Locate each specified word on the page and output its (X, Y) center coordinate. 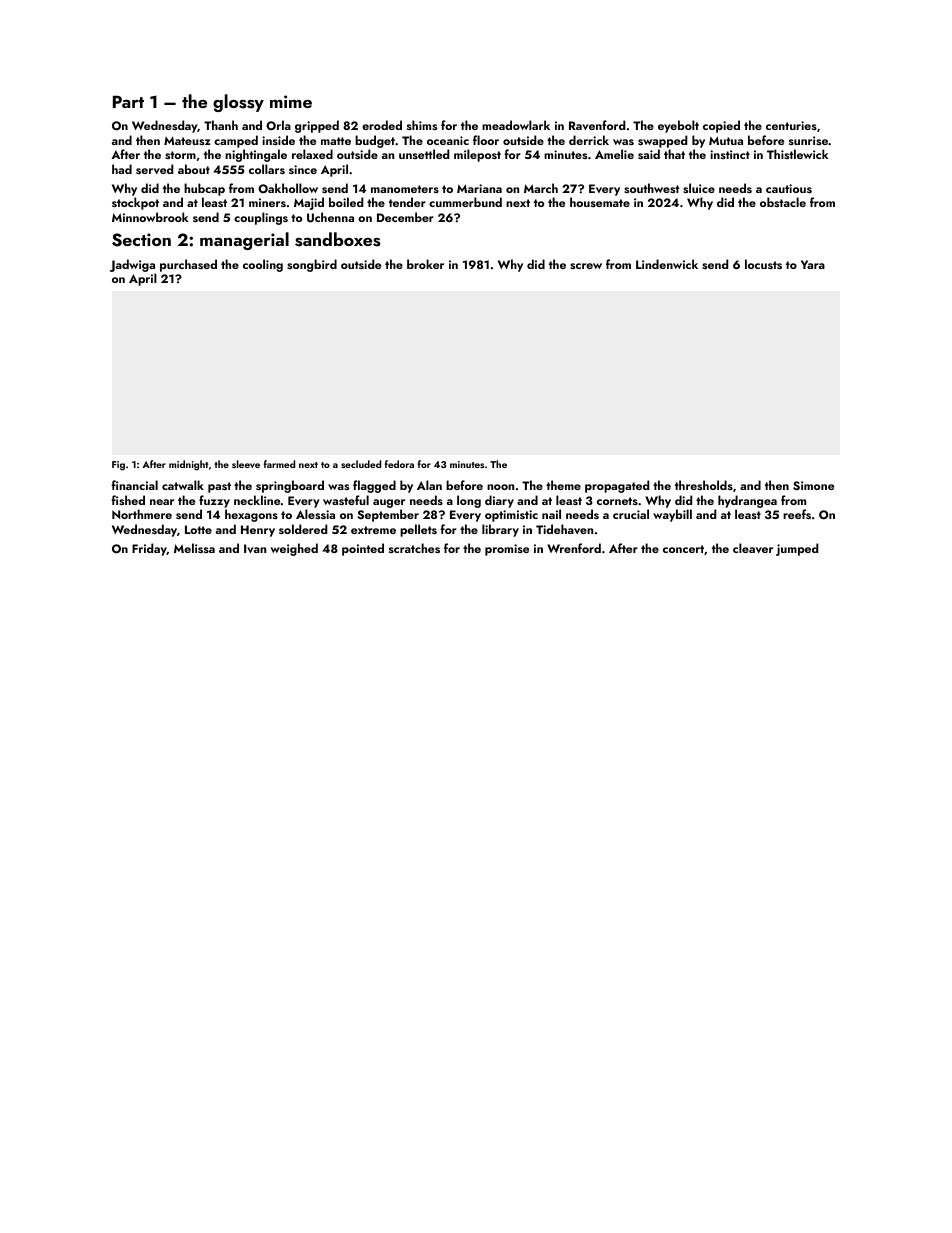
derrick (589, 140)
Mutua (726, 140)
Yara (813, 264)
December (405, 217)
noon (500, 487)
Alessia (315, 514)
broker (425, 264)
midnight (188, 465)
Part (128, 101)
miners (267, 202)
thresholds (704, 485)
